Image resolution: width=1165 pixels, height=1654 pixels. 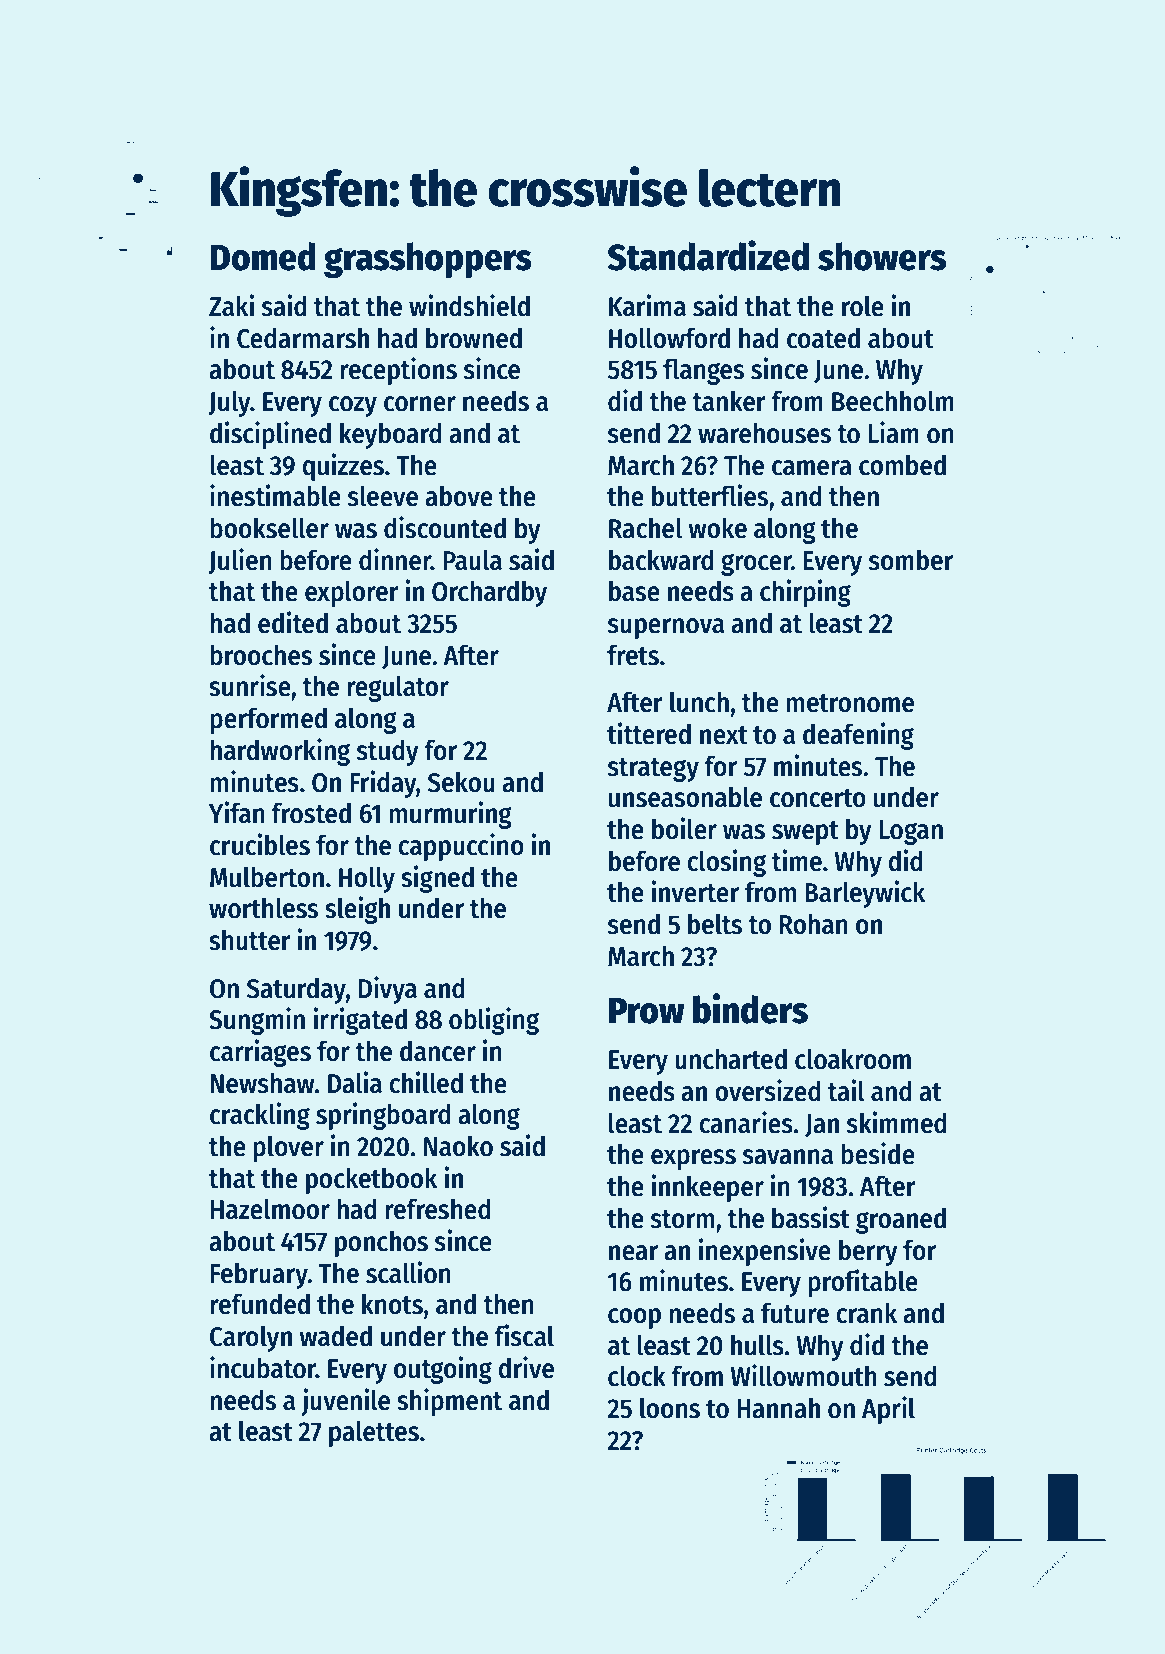 What do you see at coordinates (757, 1345) in the image?
I see `hulls` at bounding box center [757, 1345].
